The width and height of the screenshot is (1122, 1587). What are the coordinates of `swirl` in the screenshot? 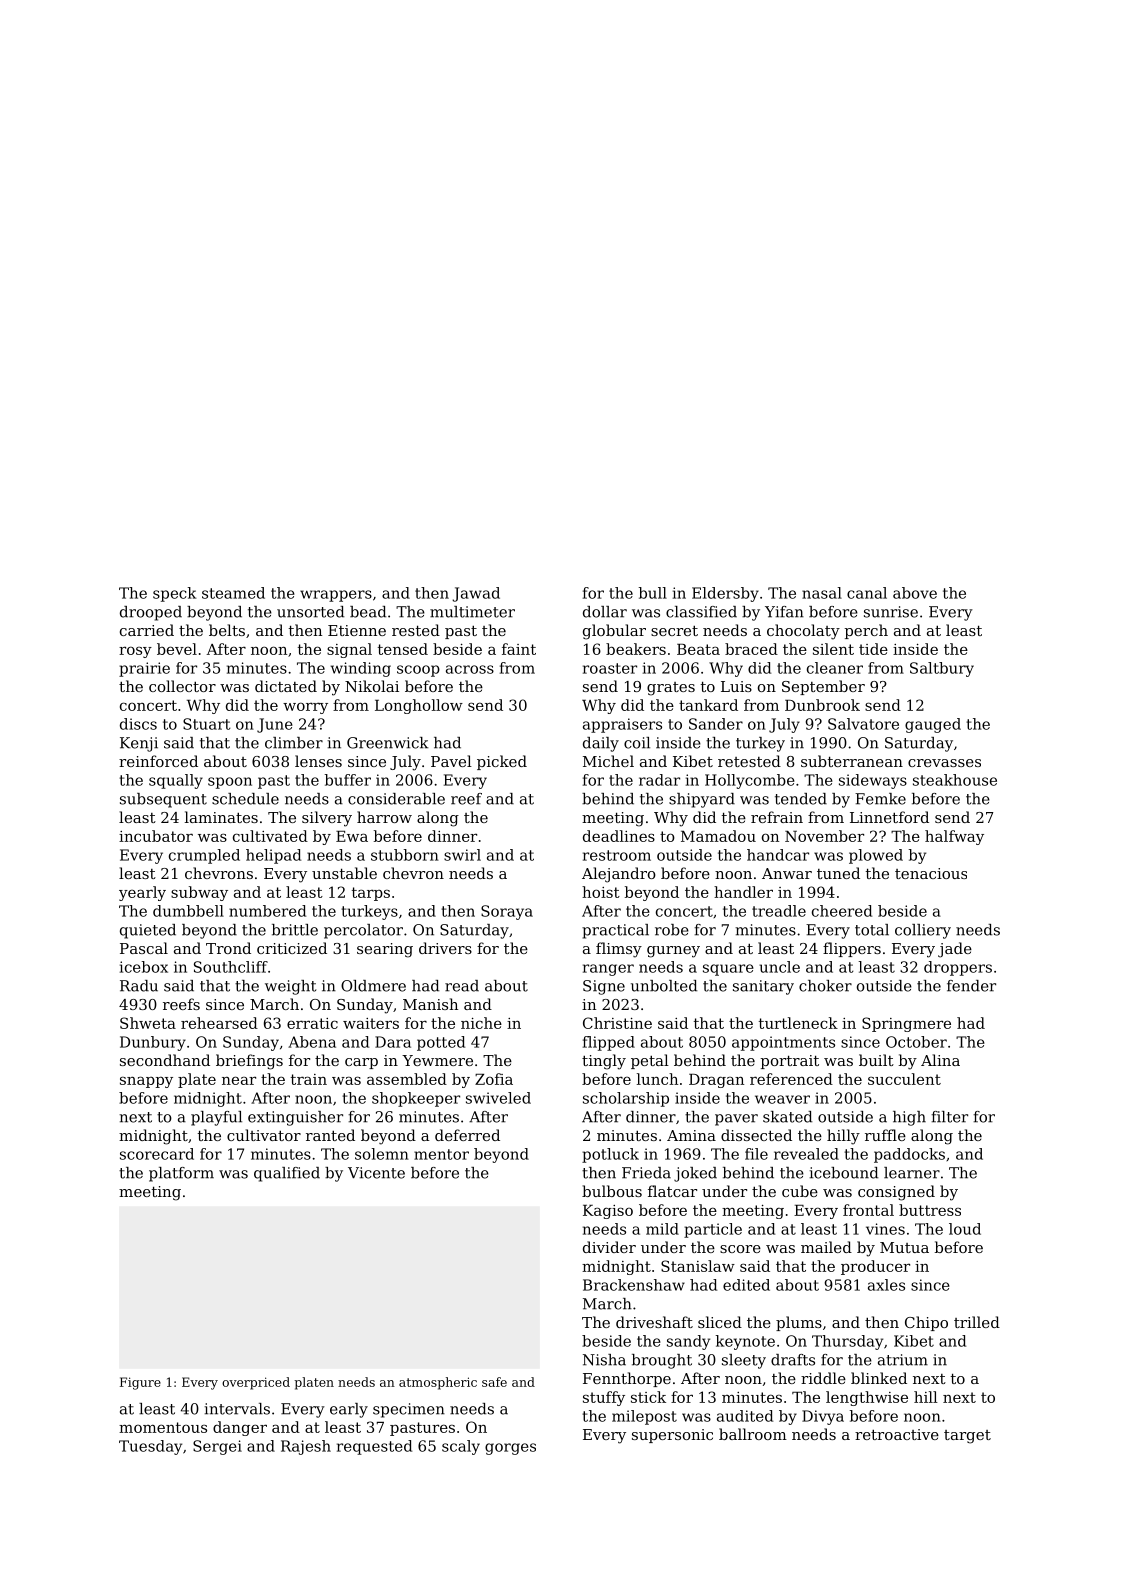 It's located at (462, 855).
